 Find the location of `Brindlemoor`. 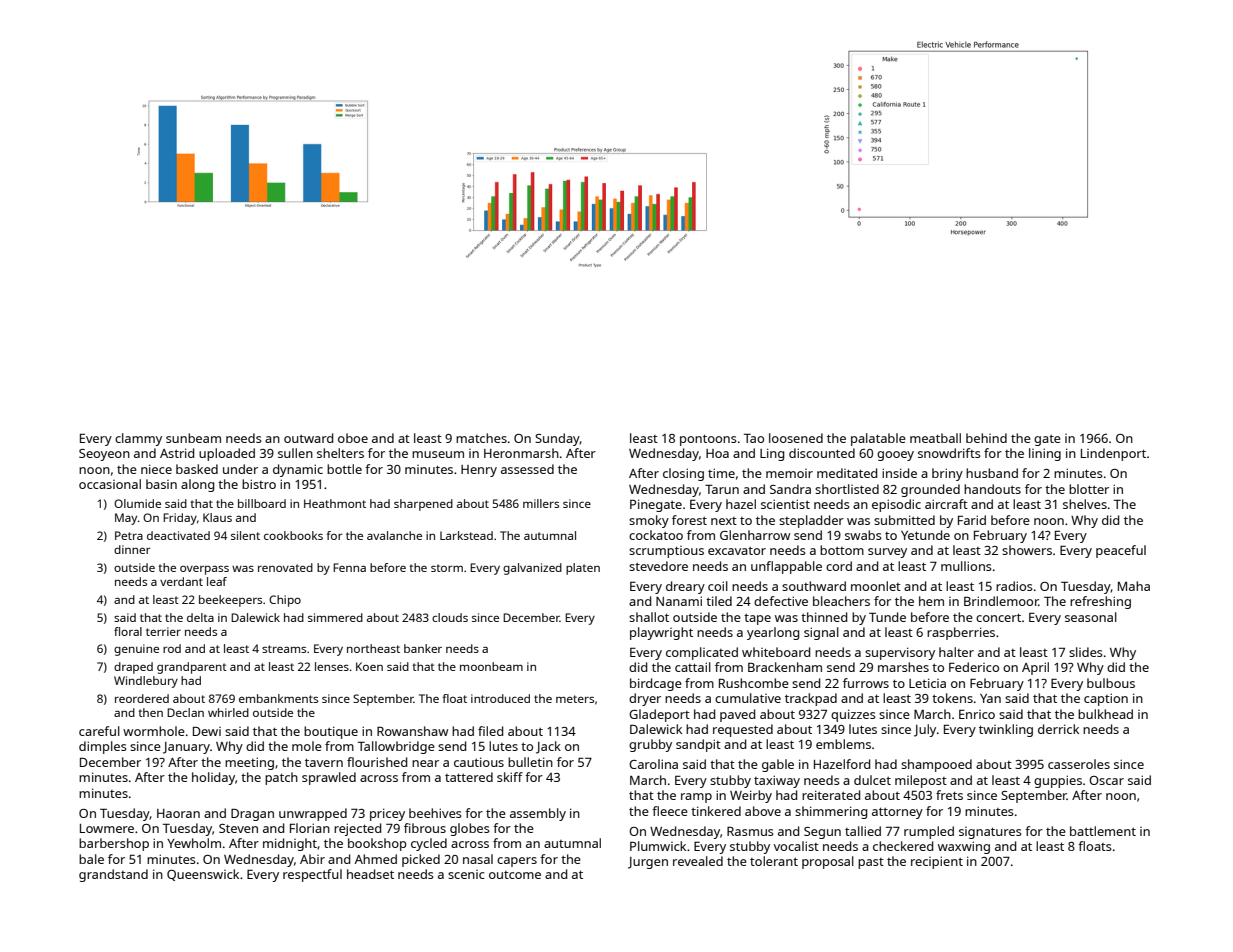

Brindlemoor is located at coordinates (1001, 601).
